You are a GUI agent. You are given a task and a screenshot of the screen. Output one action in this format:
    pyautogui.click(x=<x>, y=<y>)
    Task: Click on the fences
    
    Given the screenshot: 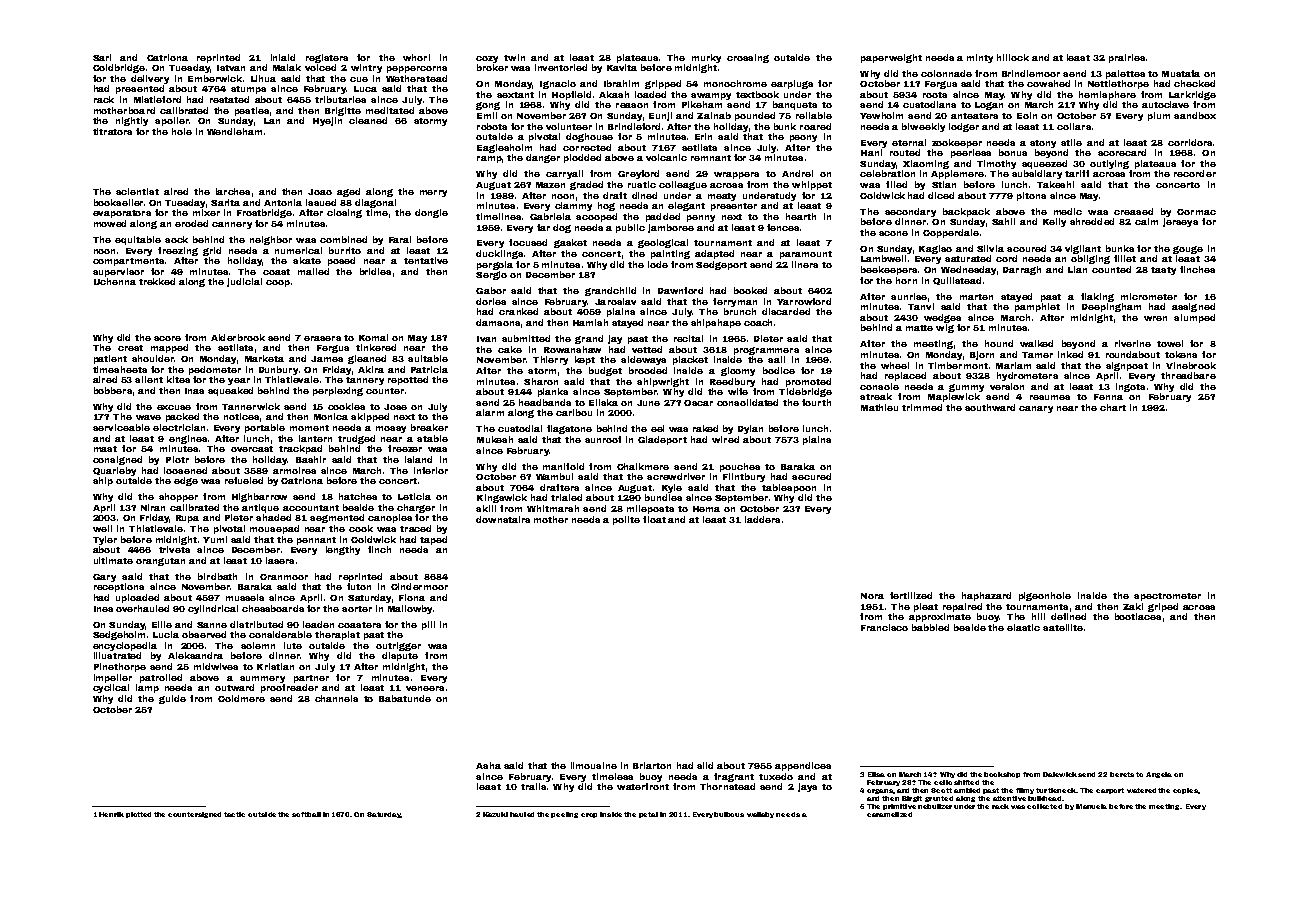 What is the action you would take?
    pyautogui.click(x=783, y=227)
